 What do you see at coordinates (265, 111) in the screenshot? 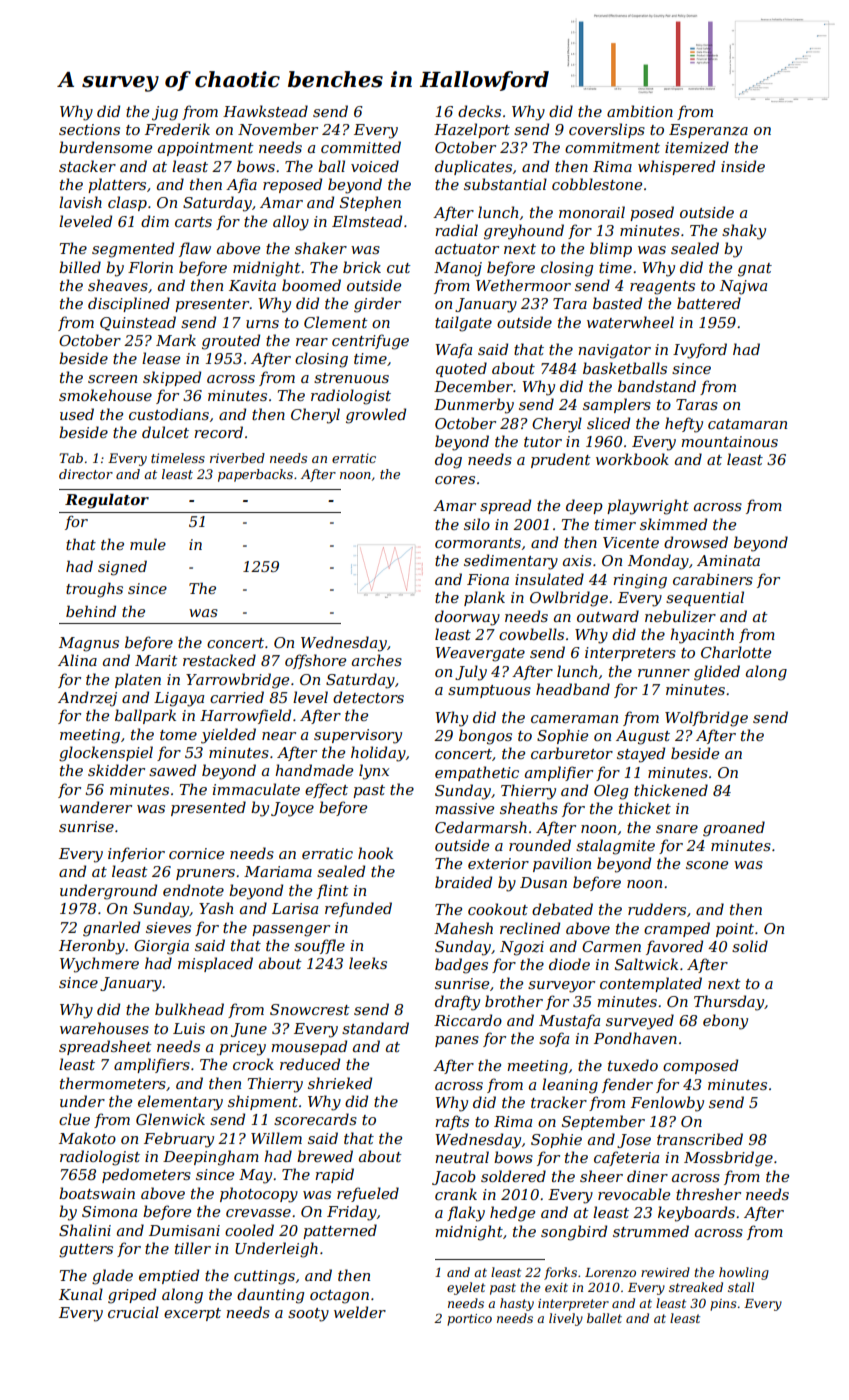
I see `Hawkstead` at bounding box center [265, 111].
